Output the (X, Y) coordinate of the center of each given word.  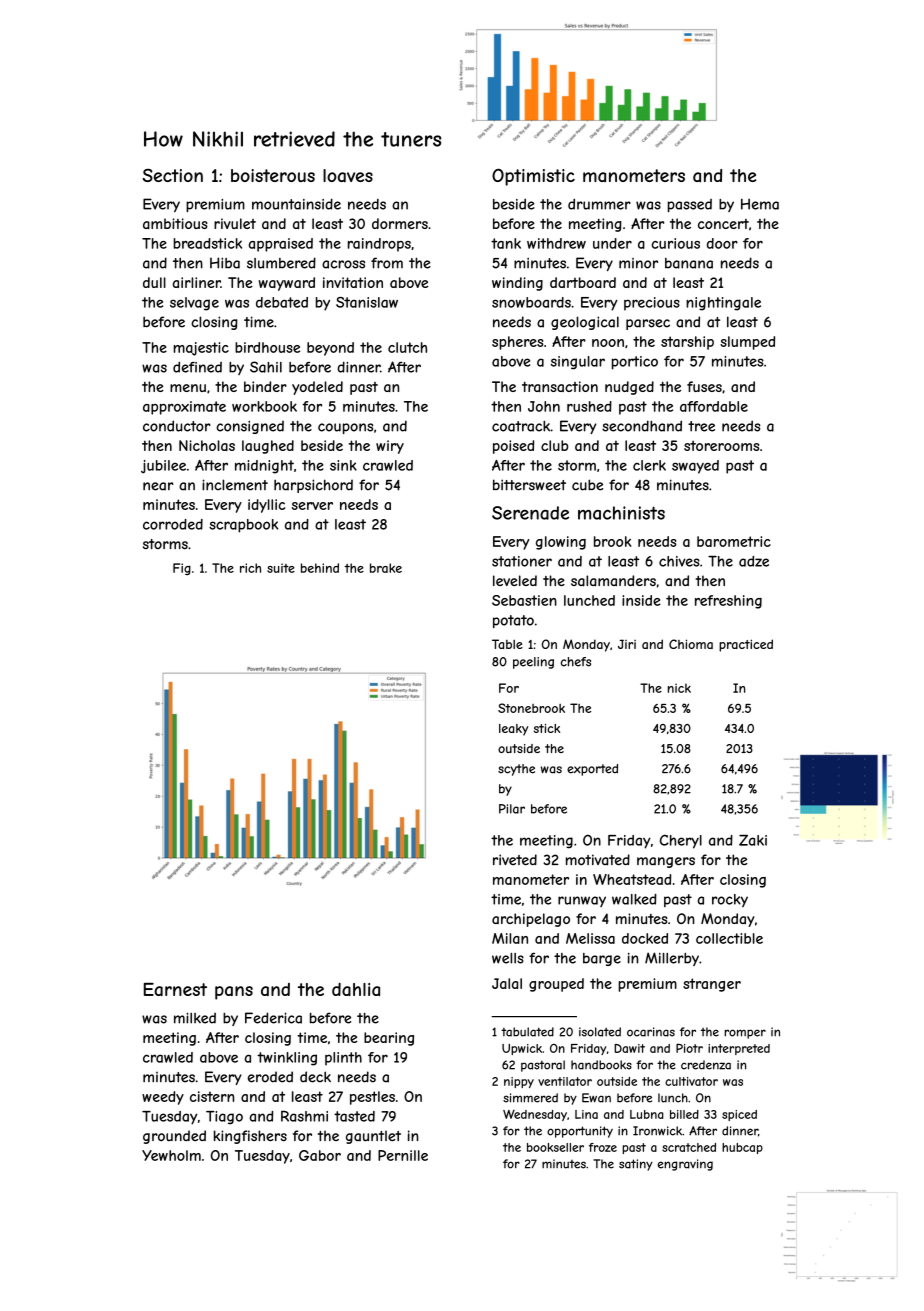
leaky (513, 730)
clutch (407, 347)
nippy (519, 1082)
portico (635, 363)
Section (173, 175)
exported (592, 770)
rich (250, 568)
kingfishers (250, 1137)
